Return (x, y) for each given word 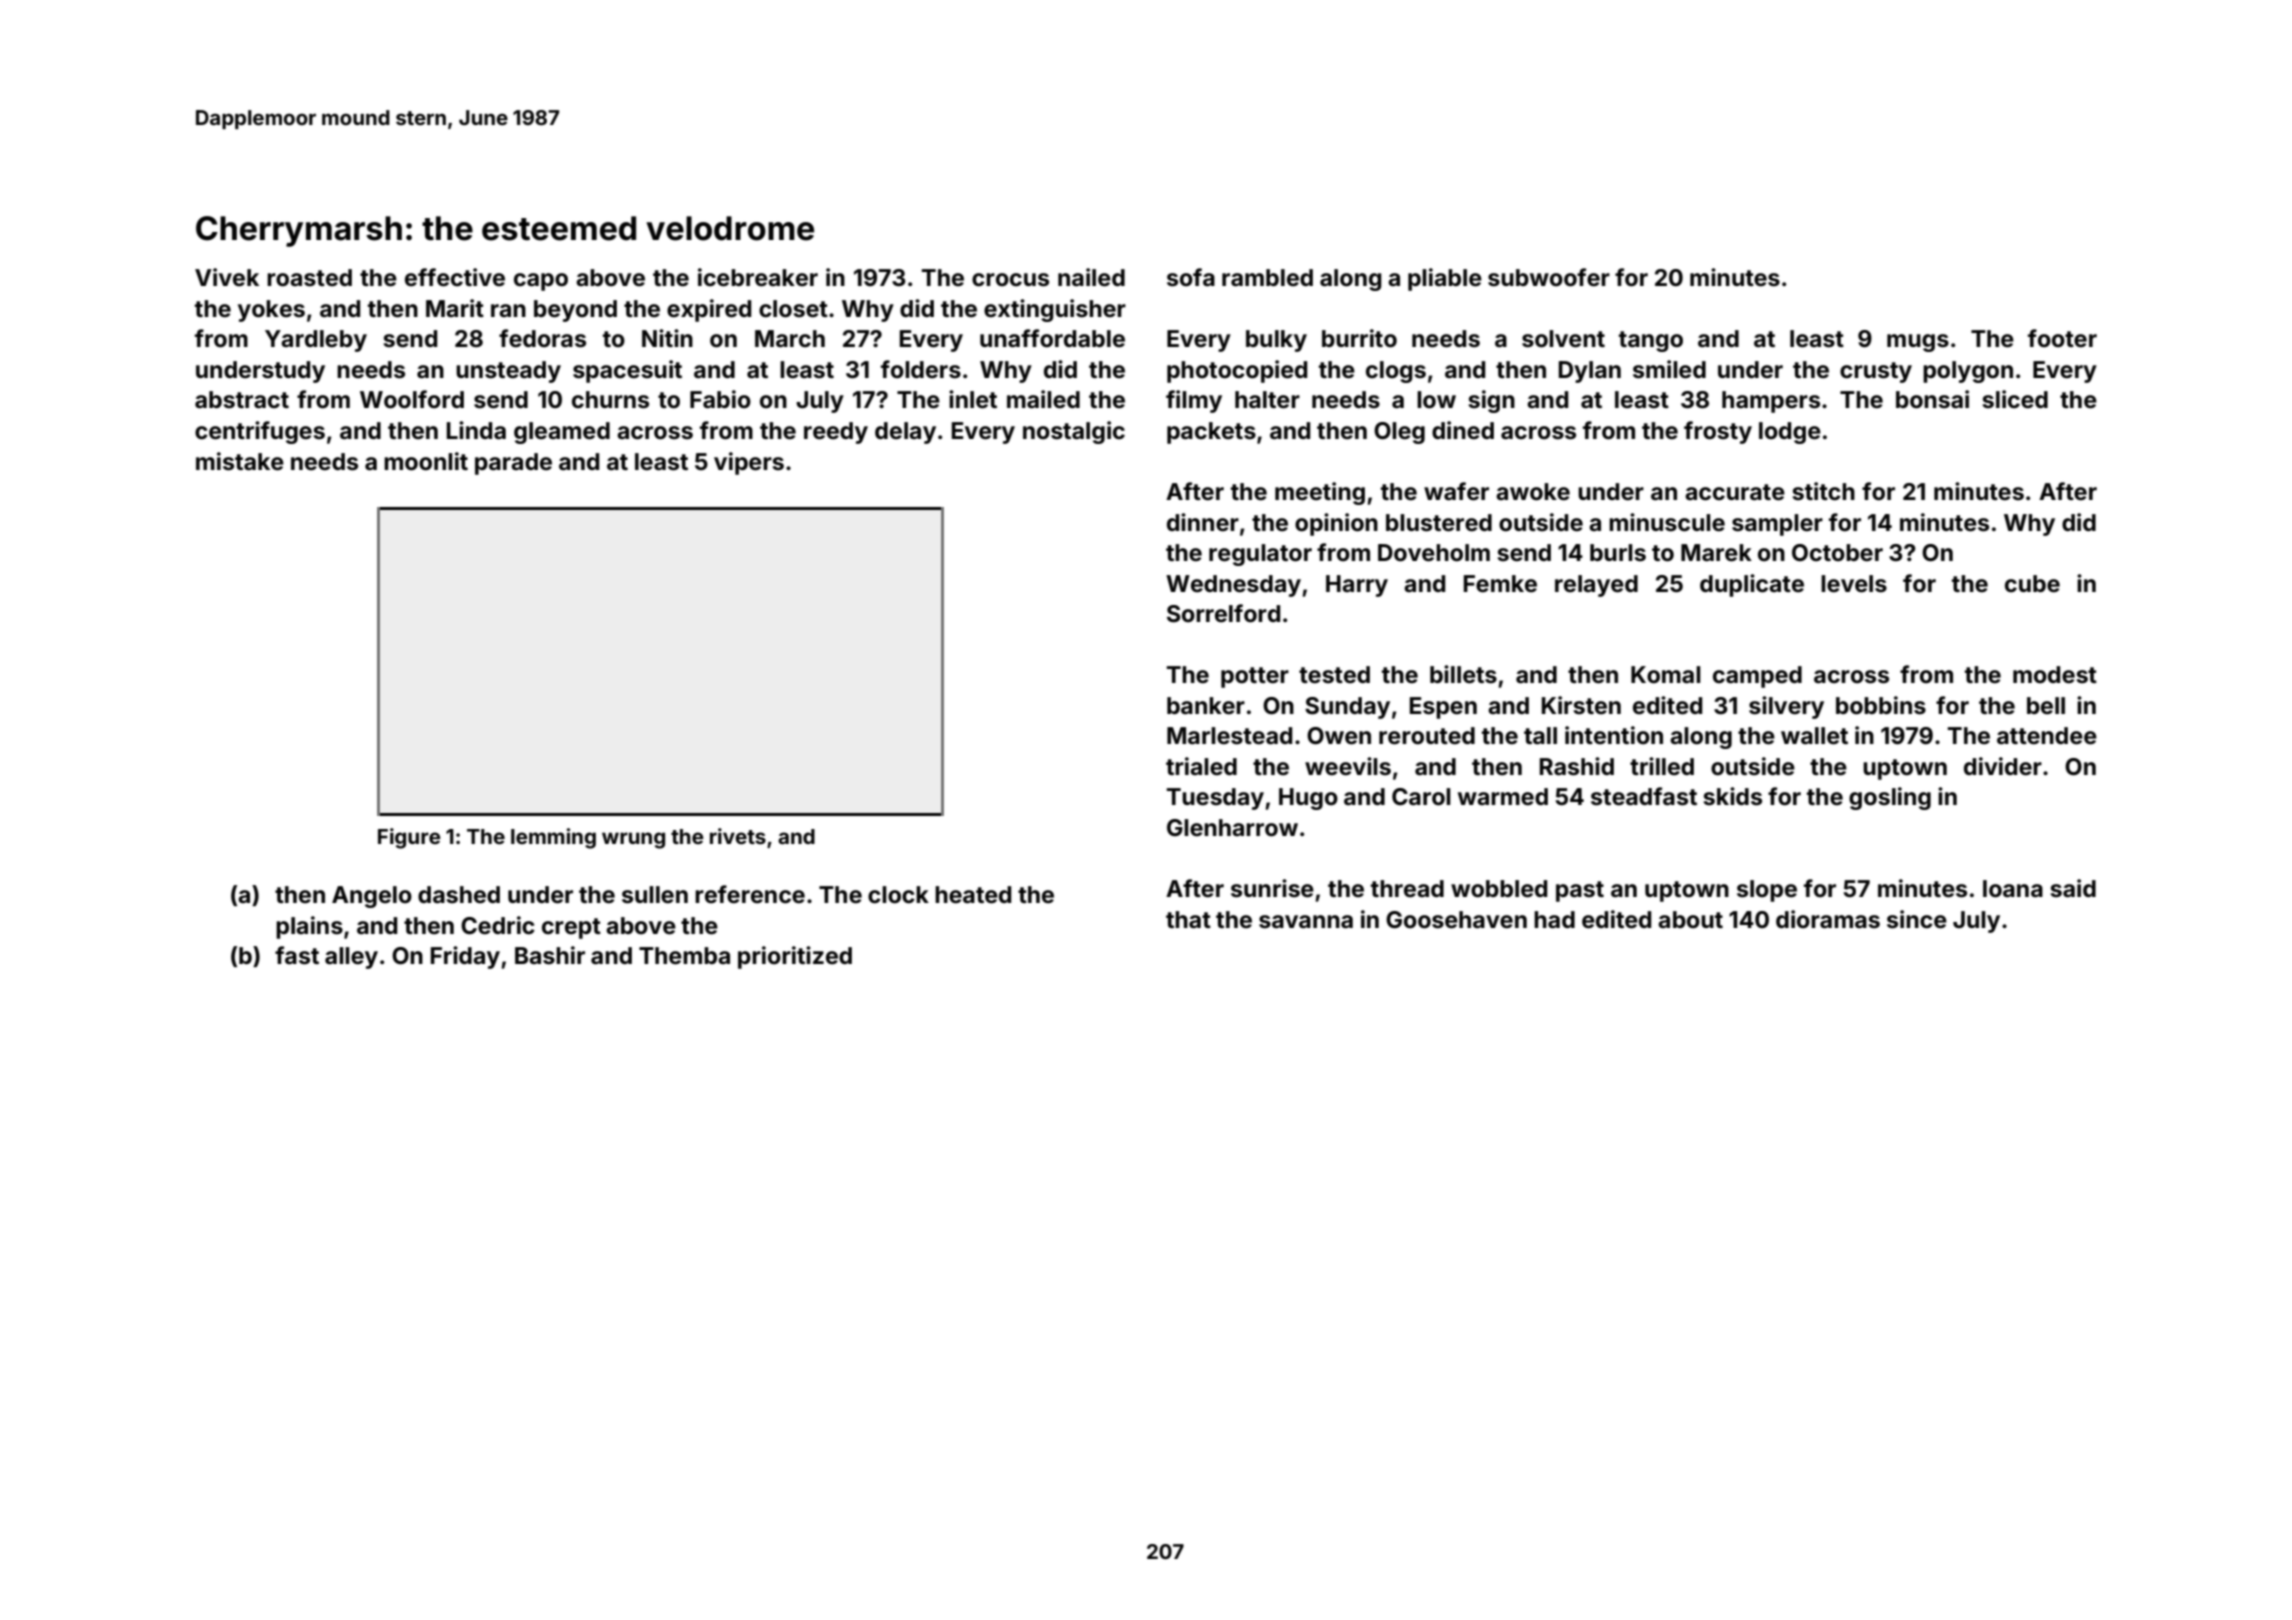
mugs (1918, 343)
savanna (1306, 922)
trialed (1201, 766)
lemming (553, 838)
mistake (240, 461)
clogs (1396, 372)
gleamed (562, 433)
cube (2032, 584)
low (1436, 400)
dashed (459, 895)
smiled (1669, 369)
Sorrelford (1223, 613)
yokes (271, 311)
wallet (1814, 736)
